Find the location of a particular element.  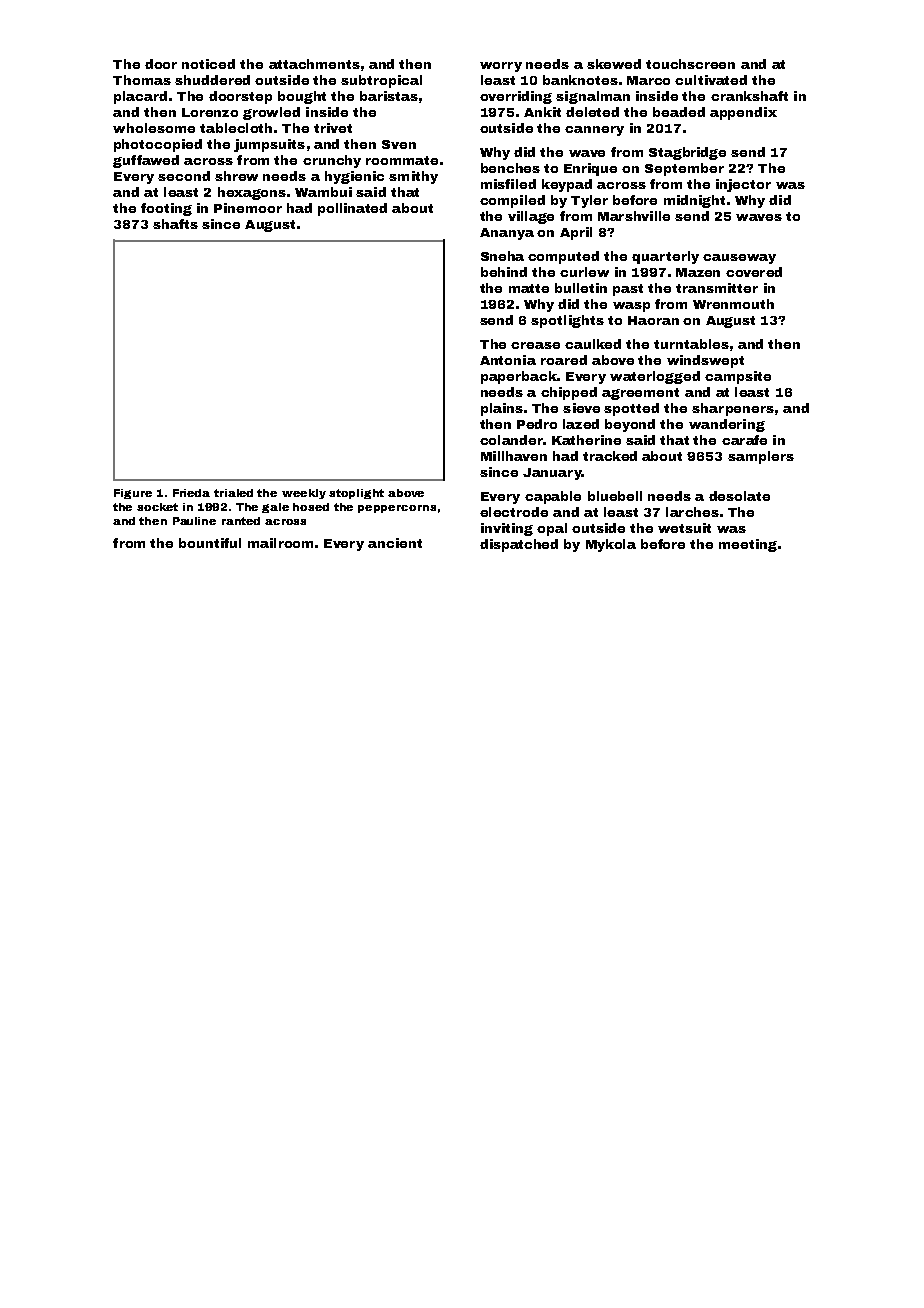

touchscreen is located at coordinates (690, 64).
